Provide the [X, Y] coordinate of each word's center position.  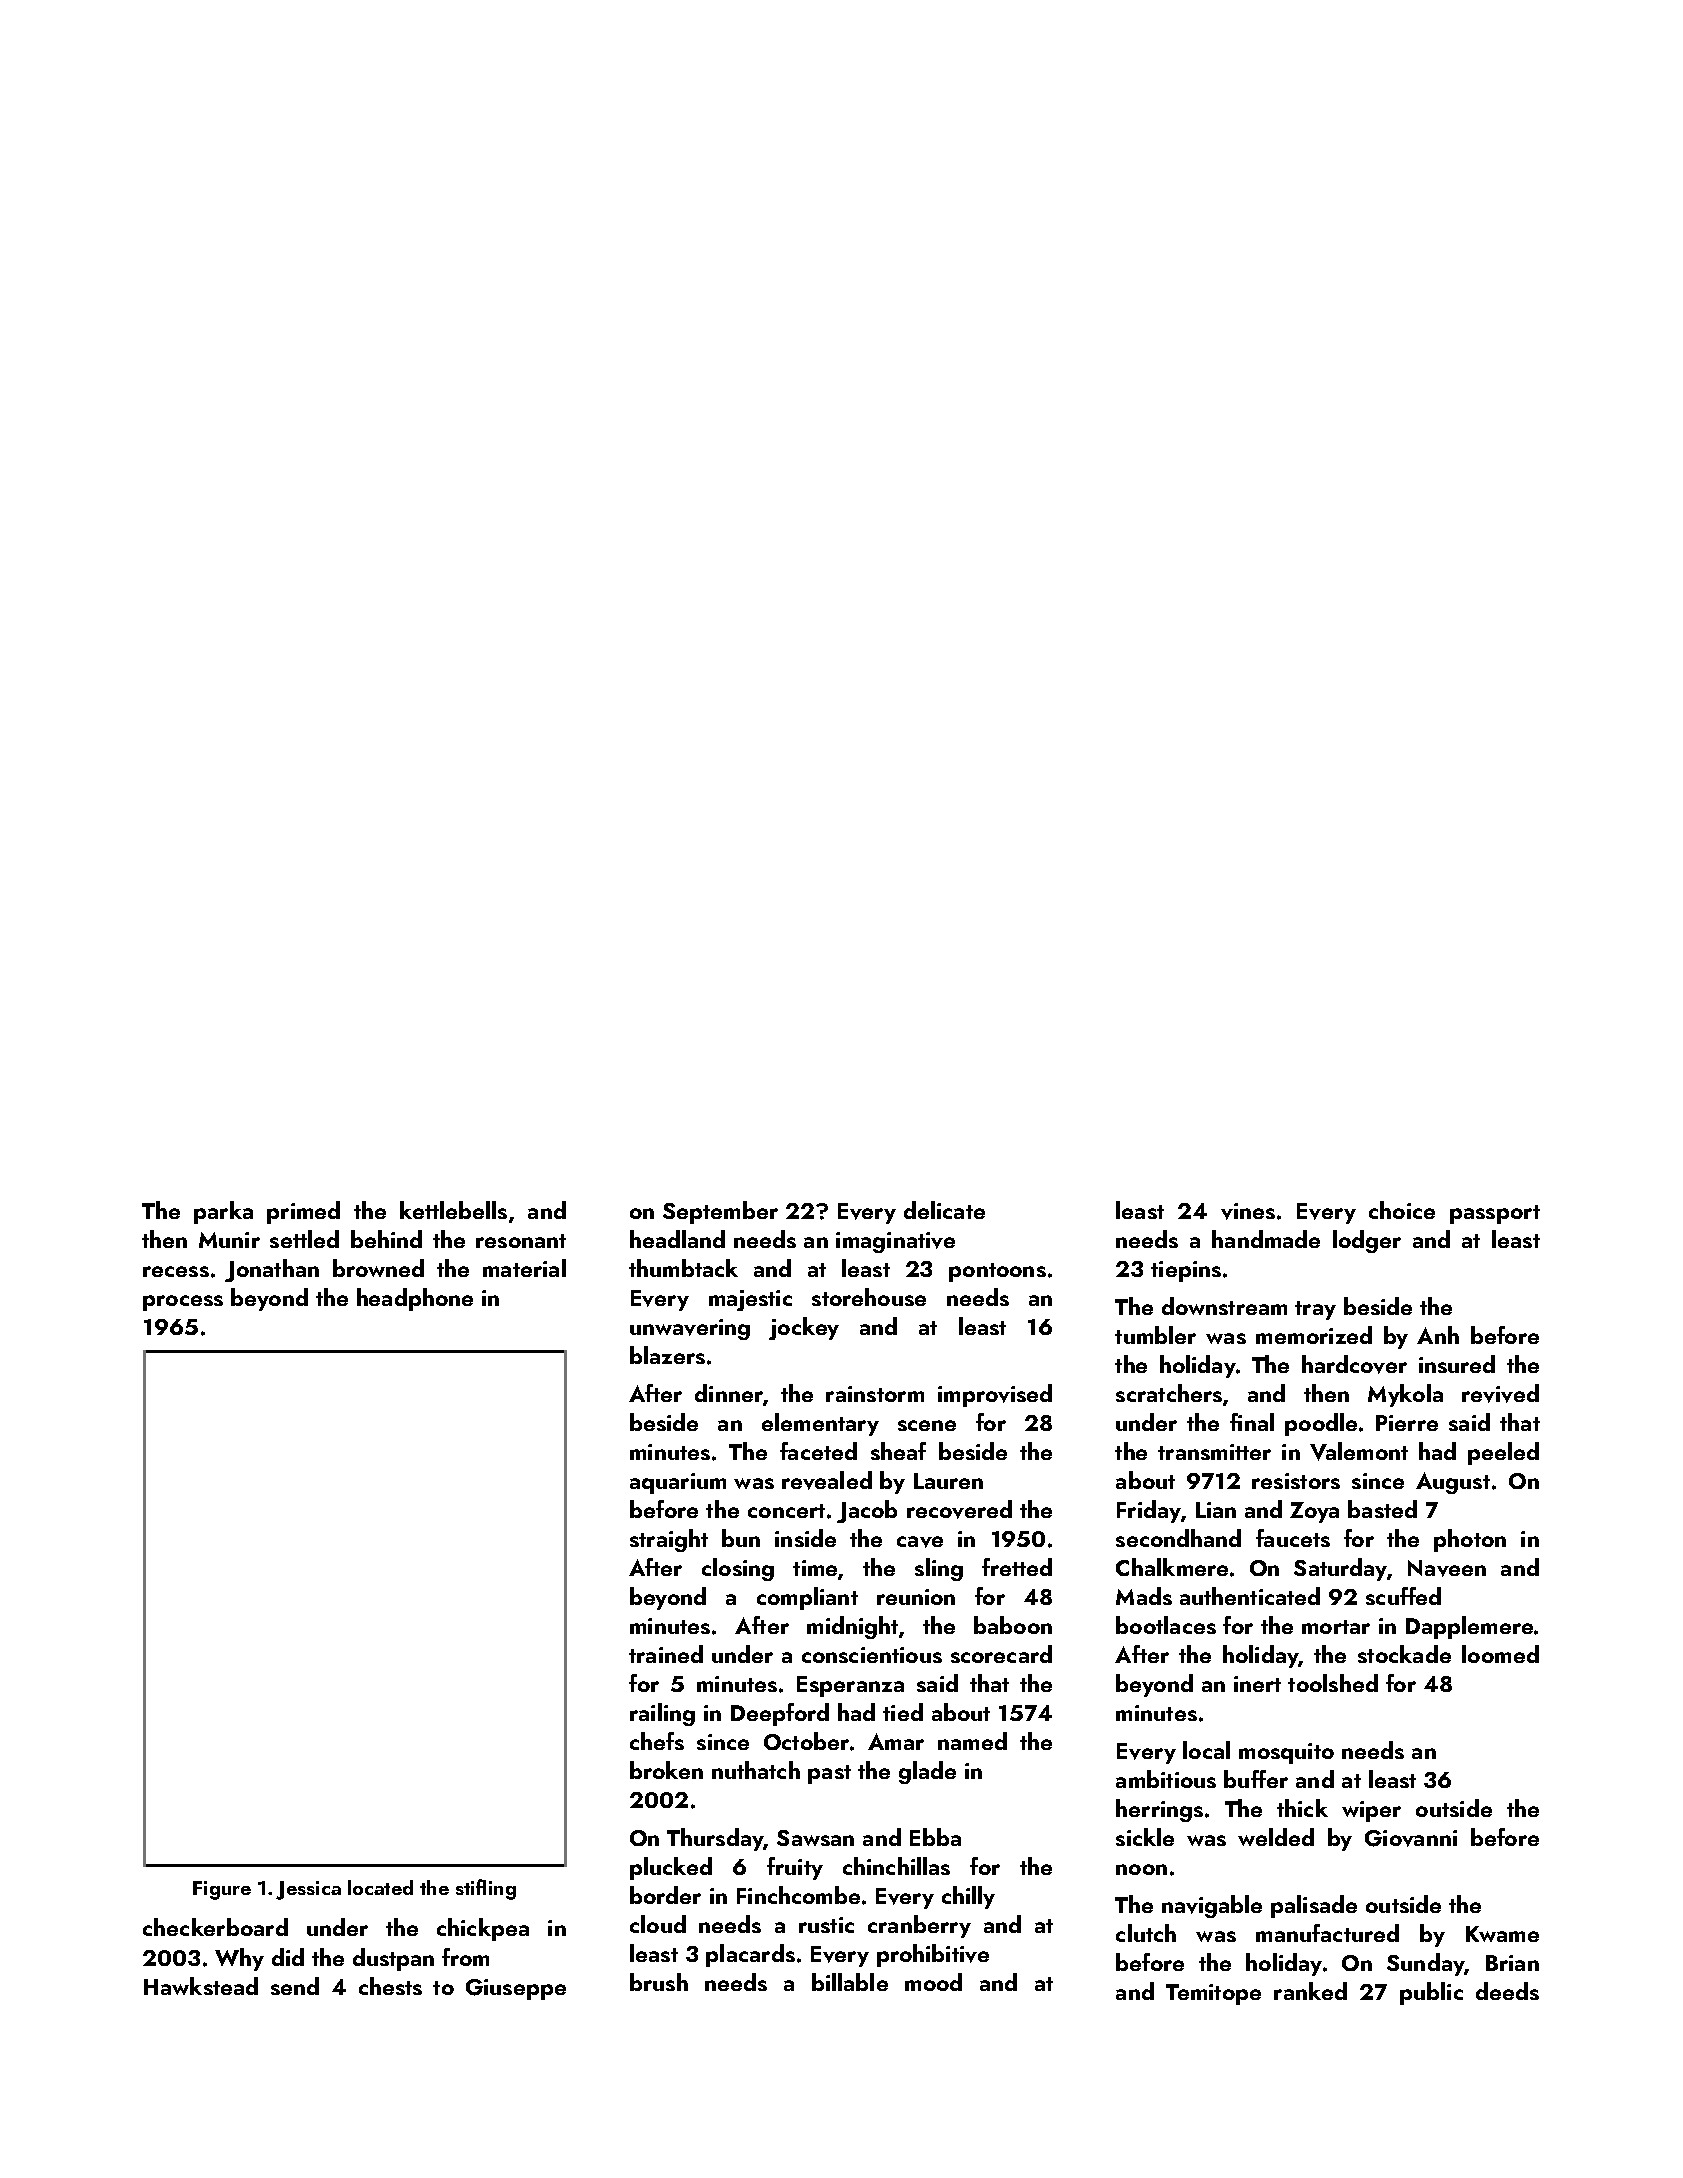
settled [304, 1239]
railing [662, 1714]
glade [927, 1772]
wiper [1371, 1811]
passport [1495, 1214]
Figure [222, 1890]
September [720, 1212]
